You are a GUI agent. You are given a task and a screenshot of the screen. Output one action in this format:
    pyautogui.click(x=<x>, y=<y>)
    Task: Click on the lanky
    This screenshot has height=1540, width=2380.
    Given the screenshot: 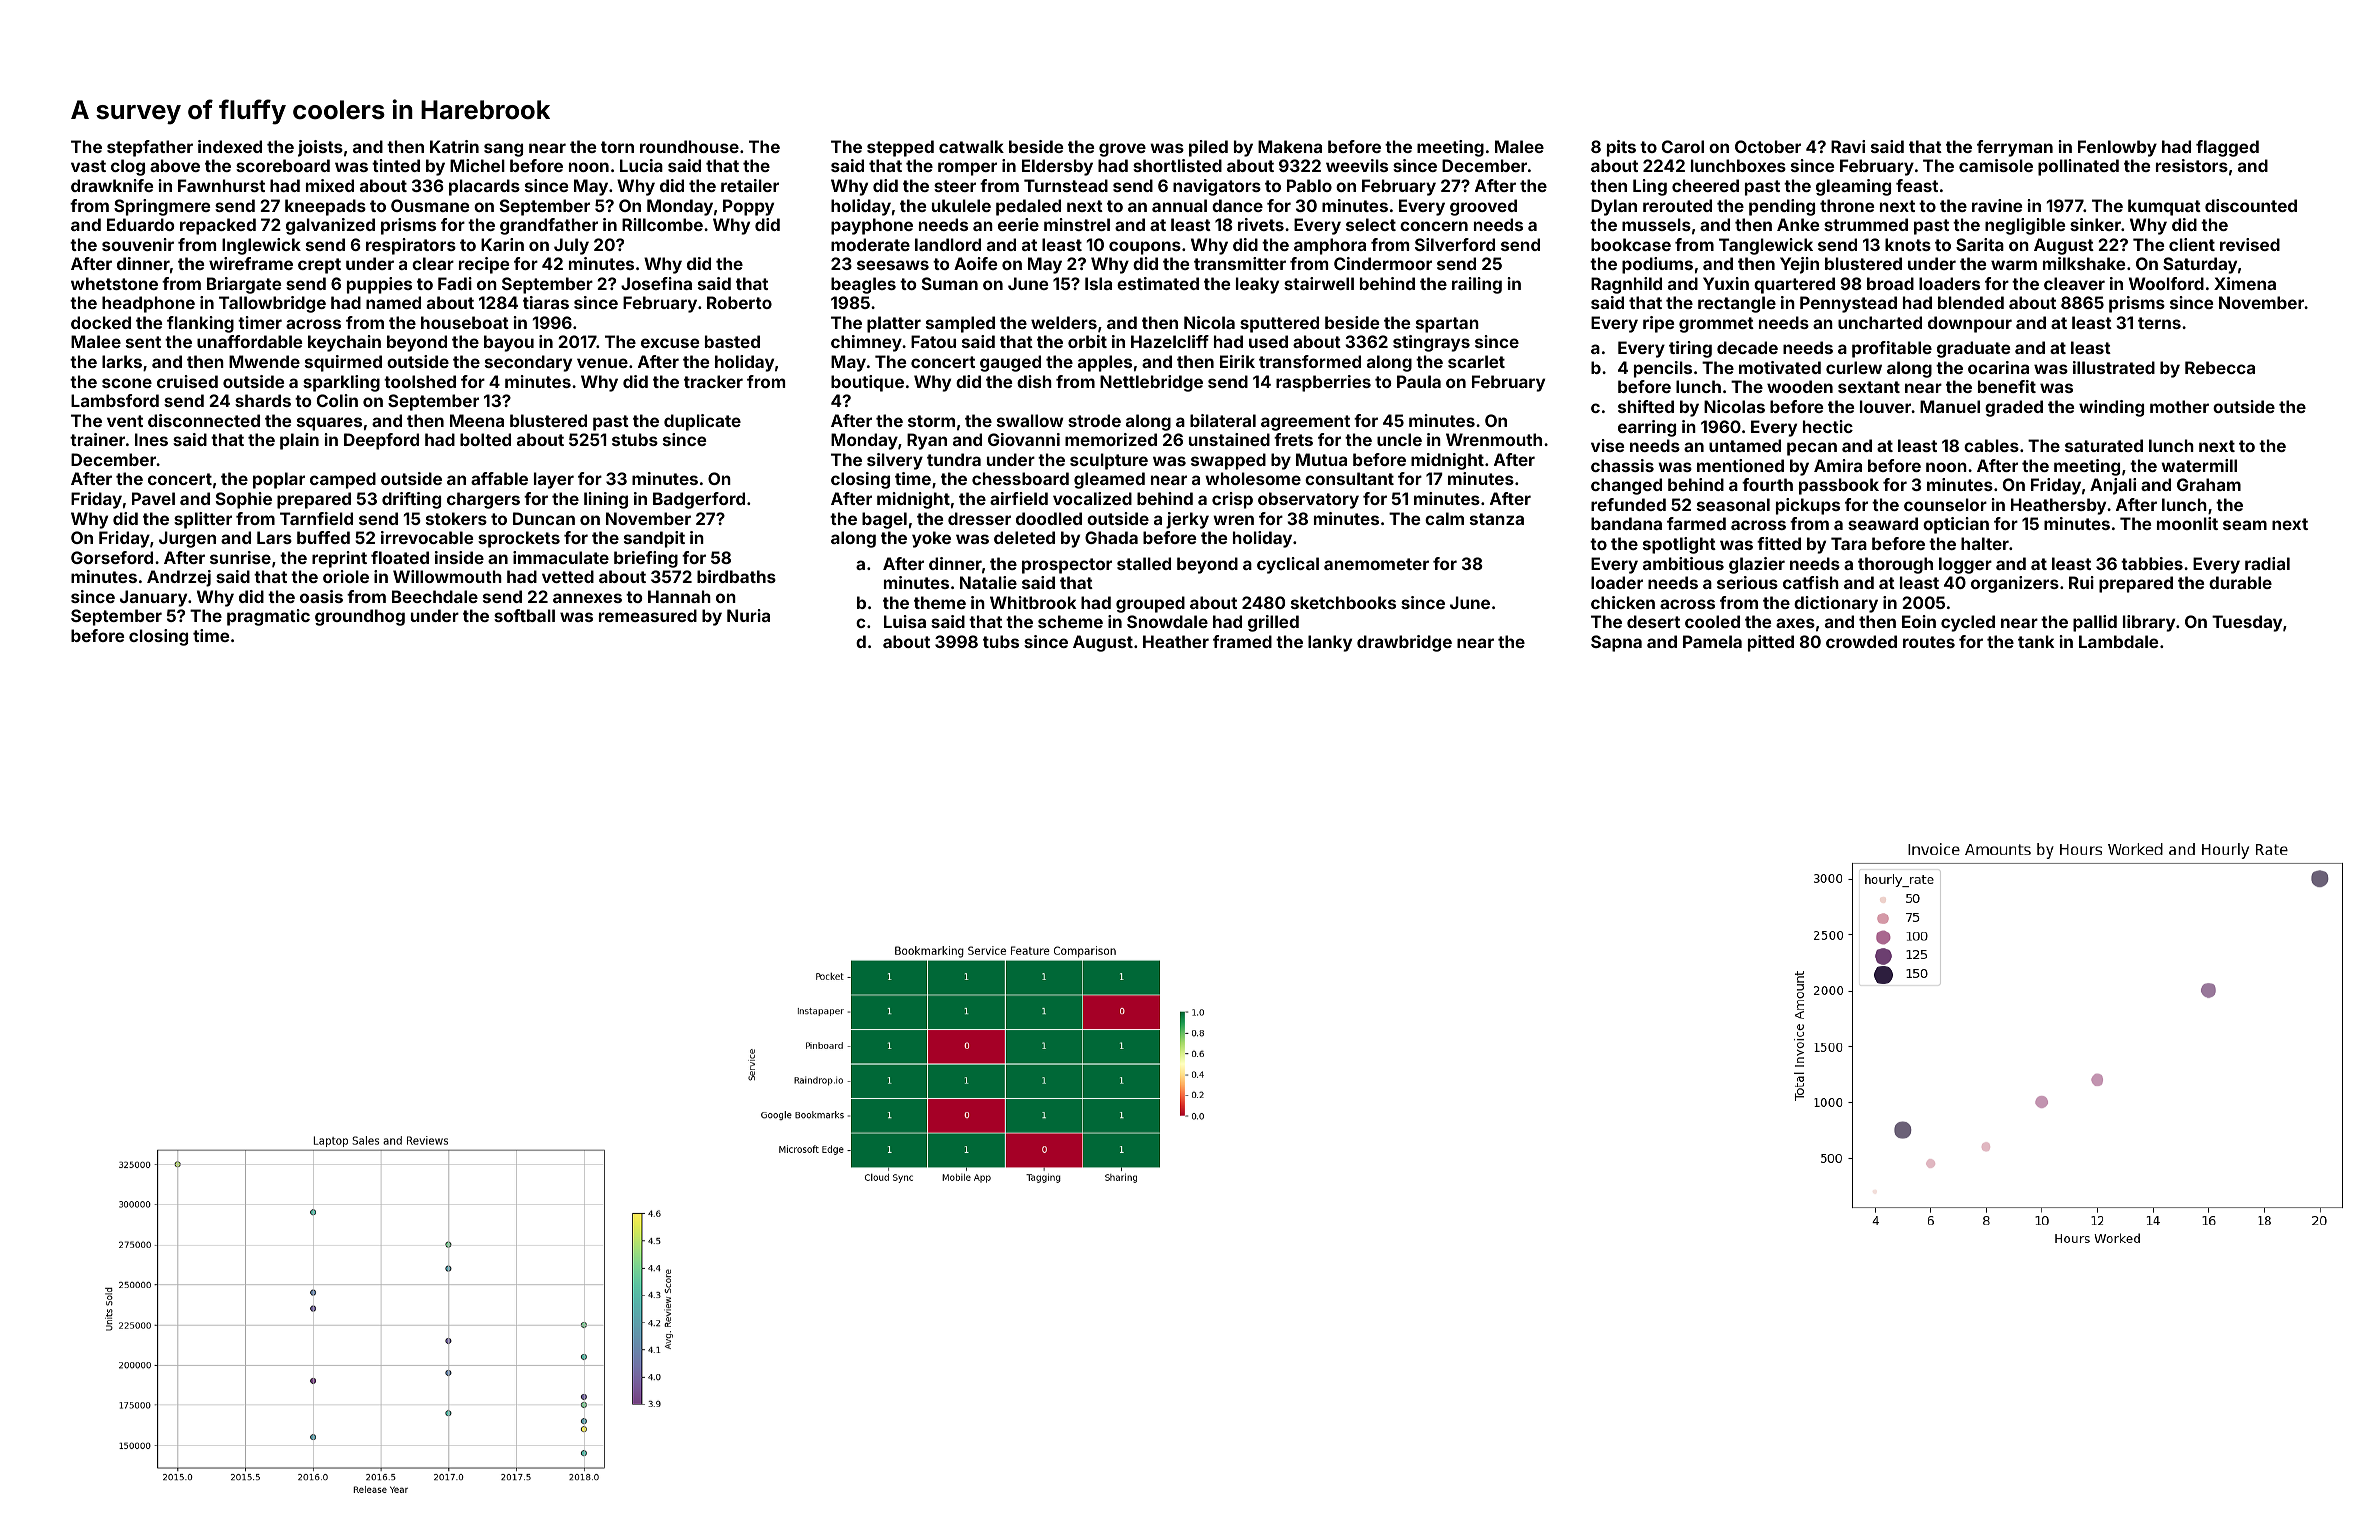 What is the action you would take?
    pyautogui.click(x=1330, y=643)
